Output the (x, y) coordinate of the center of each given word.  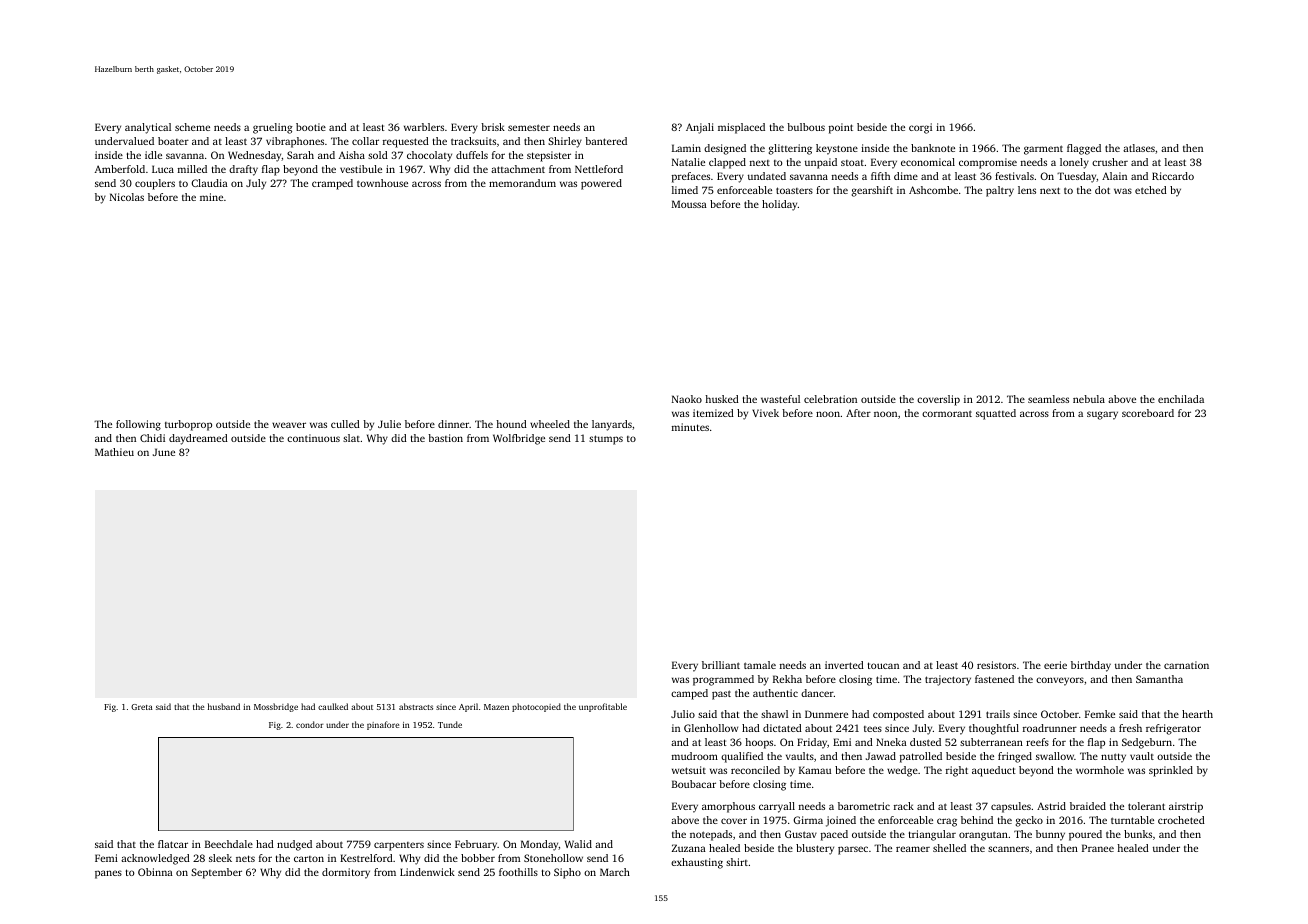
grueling (273, 128)
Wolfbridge (519, 439)
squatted (996, 414)
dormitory (346, 873)
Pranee (1098, 848)
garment (1043, 150)
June (164, 452)
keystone (837, 149)
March (615, 872)
